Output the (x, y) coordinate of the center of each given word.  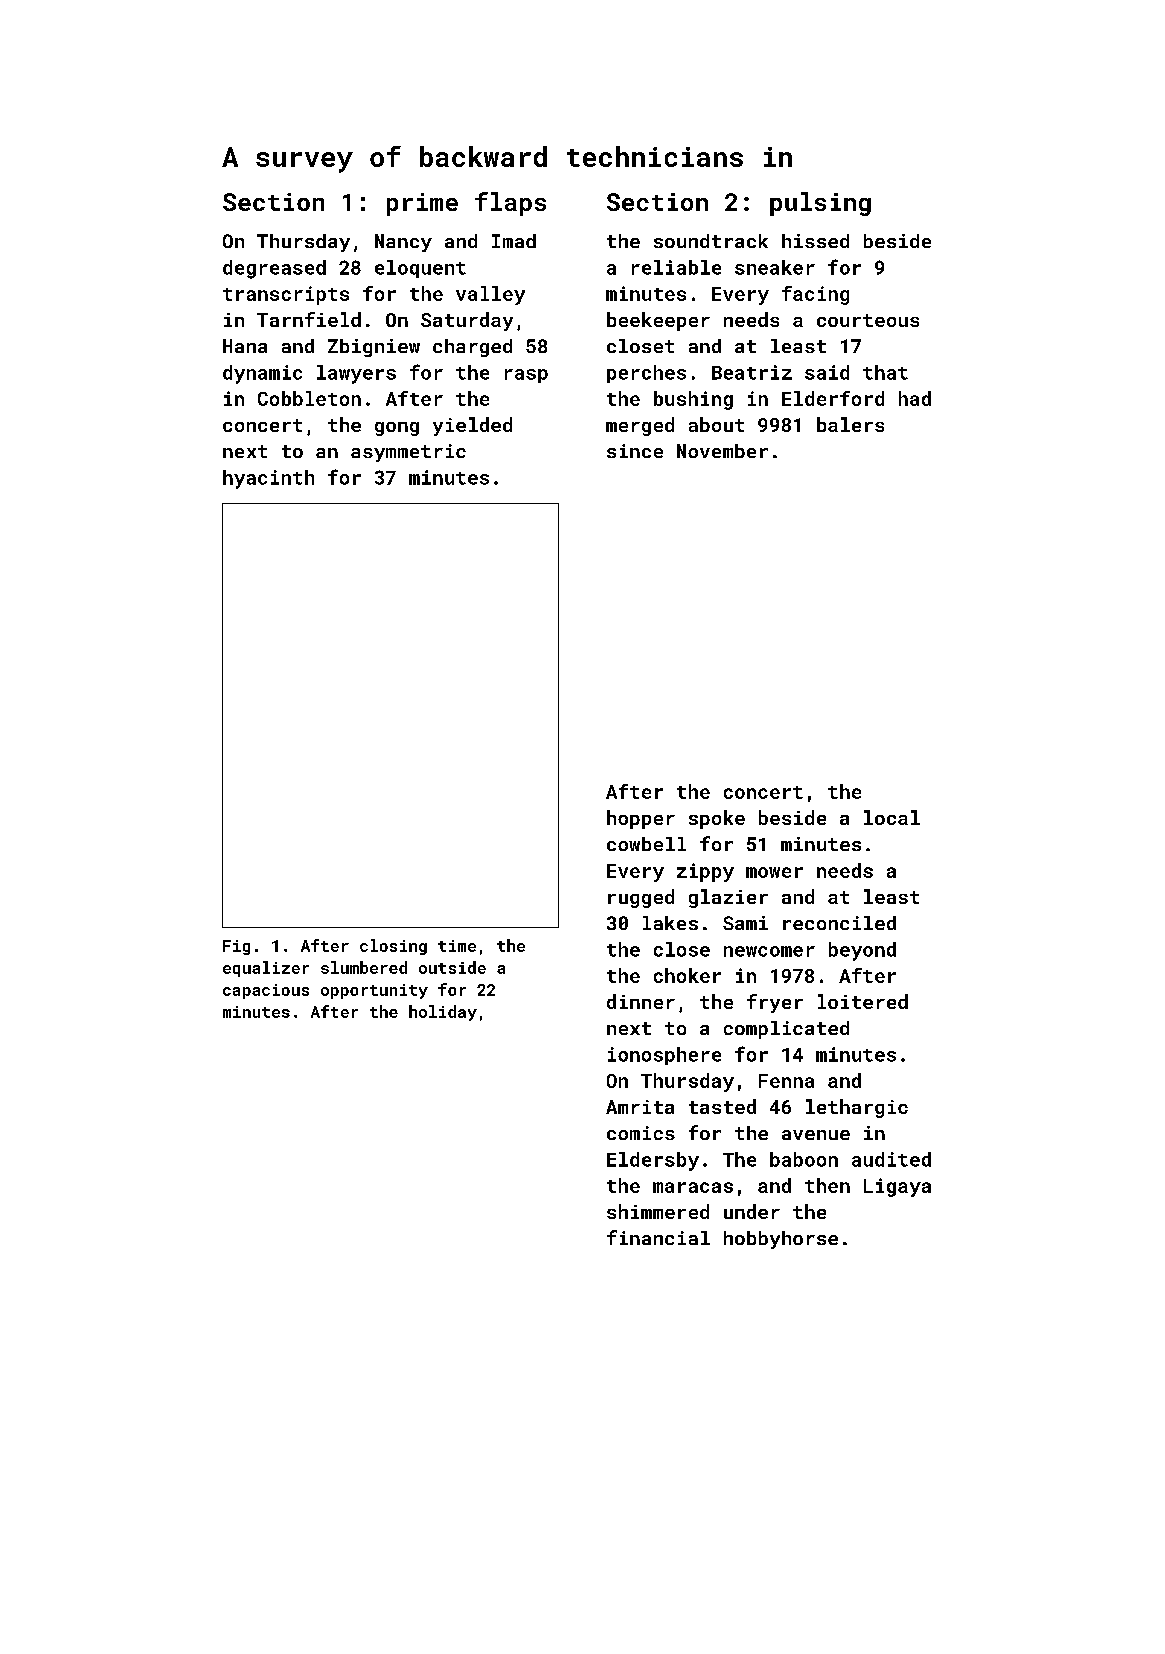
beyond (862, 951)
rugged (641, 898)
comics (641, 1133)
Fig (236, 947)
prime (422, 204)
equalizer (266, 969)
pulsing (820, 204)
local (892, 817)
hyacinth (268, 479)
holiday (443, 1013)
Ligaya (897, 1187)
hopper (641, 819)
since (635, 451)
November (722, 451)
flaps (510, 204)
